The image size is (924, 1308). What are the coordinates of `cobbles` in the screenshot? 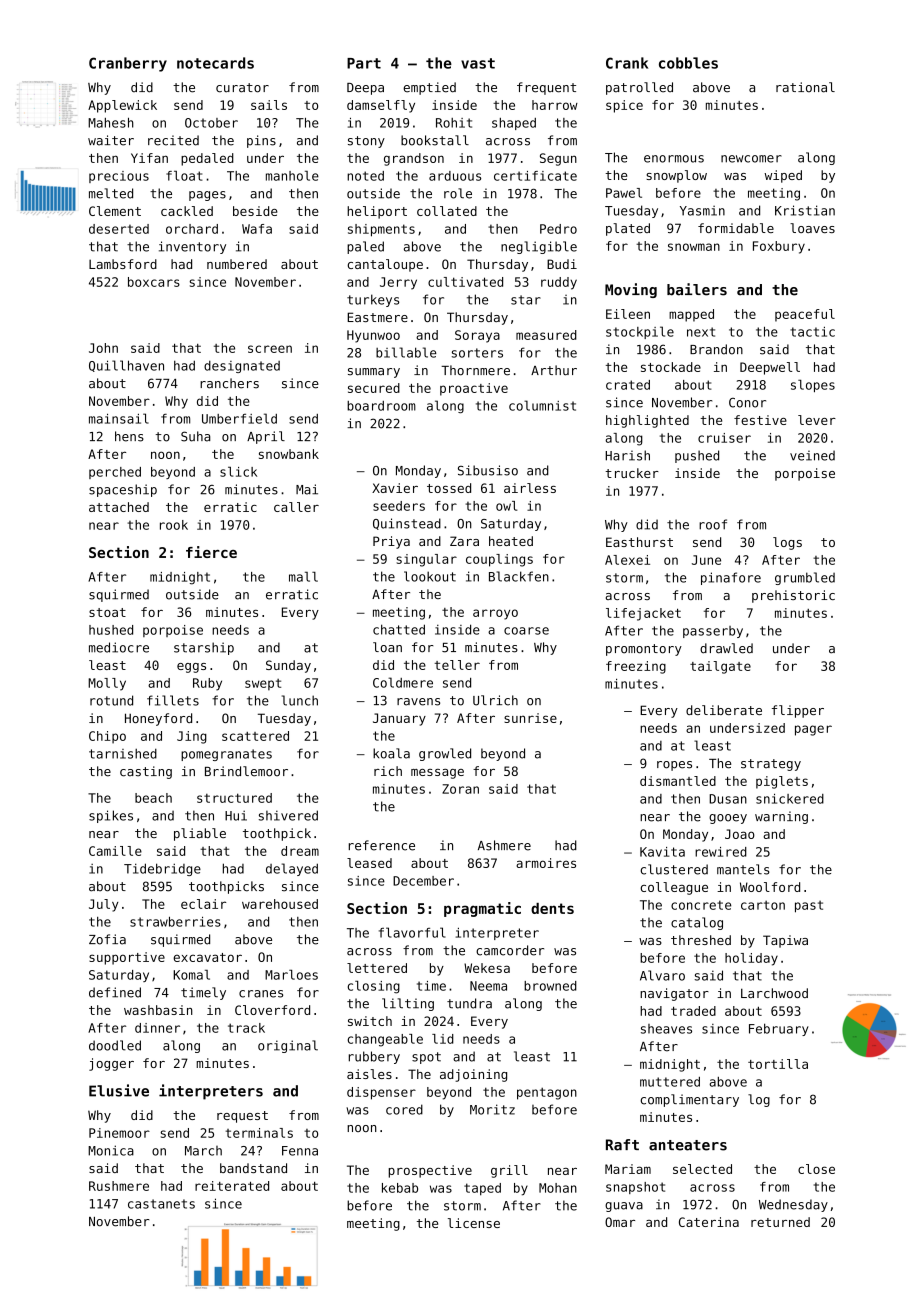 It's located at (688, 63).
